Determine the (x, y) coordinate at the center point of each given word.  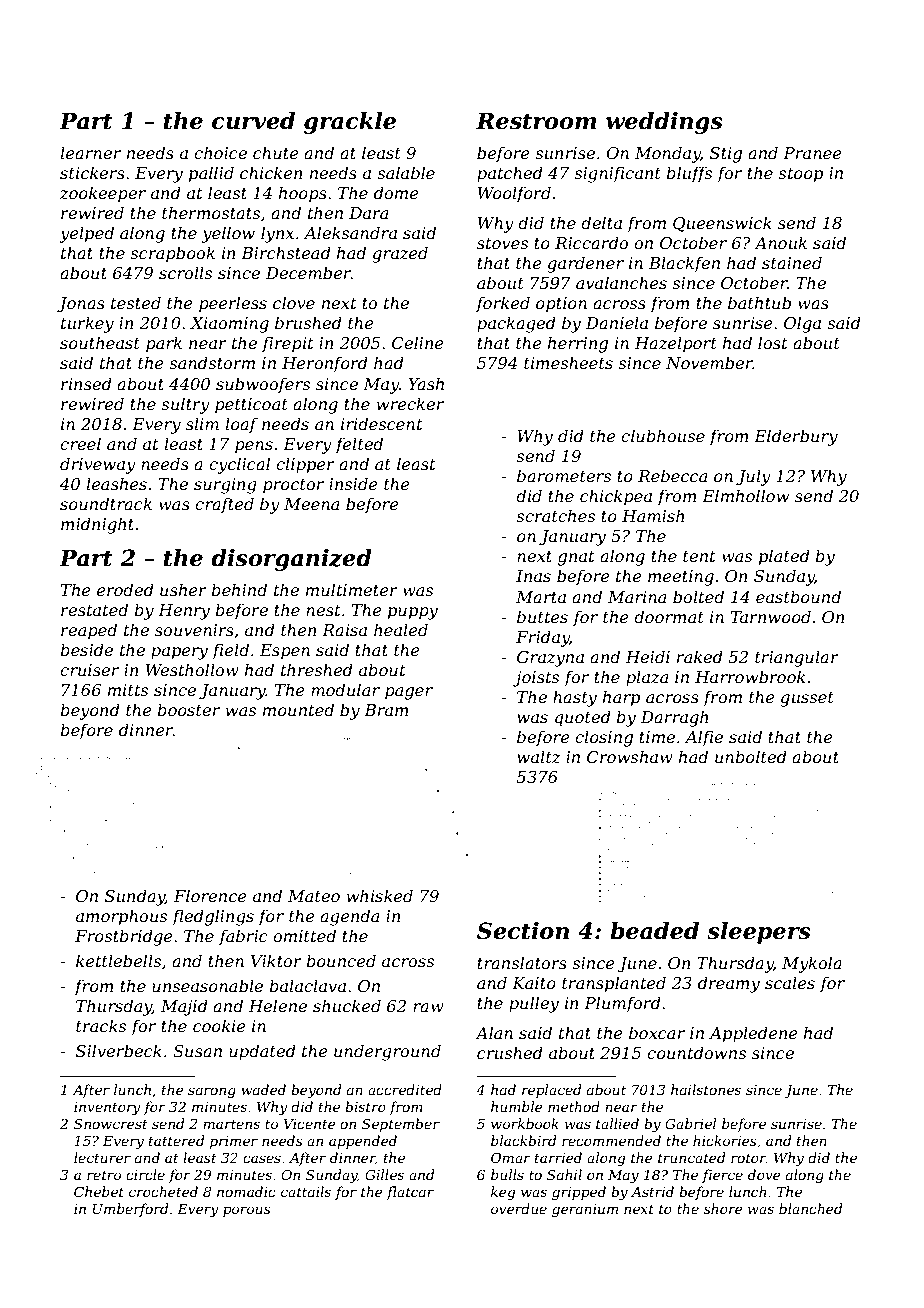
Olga (802, 324)
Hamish (653, 515)
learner (90, 152)
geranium (585, 1210)
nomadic (246, 1191)
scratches (555, 515)
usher (183, 589)
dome (396, 192)
